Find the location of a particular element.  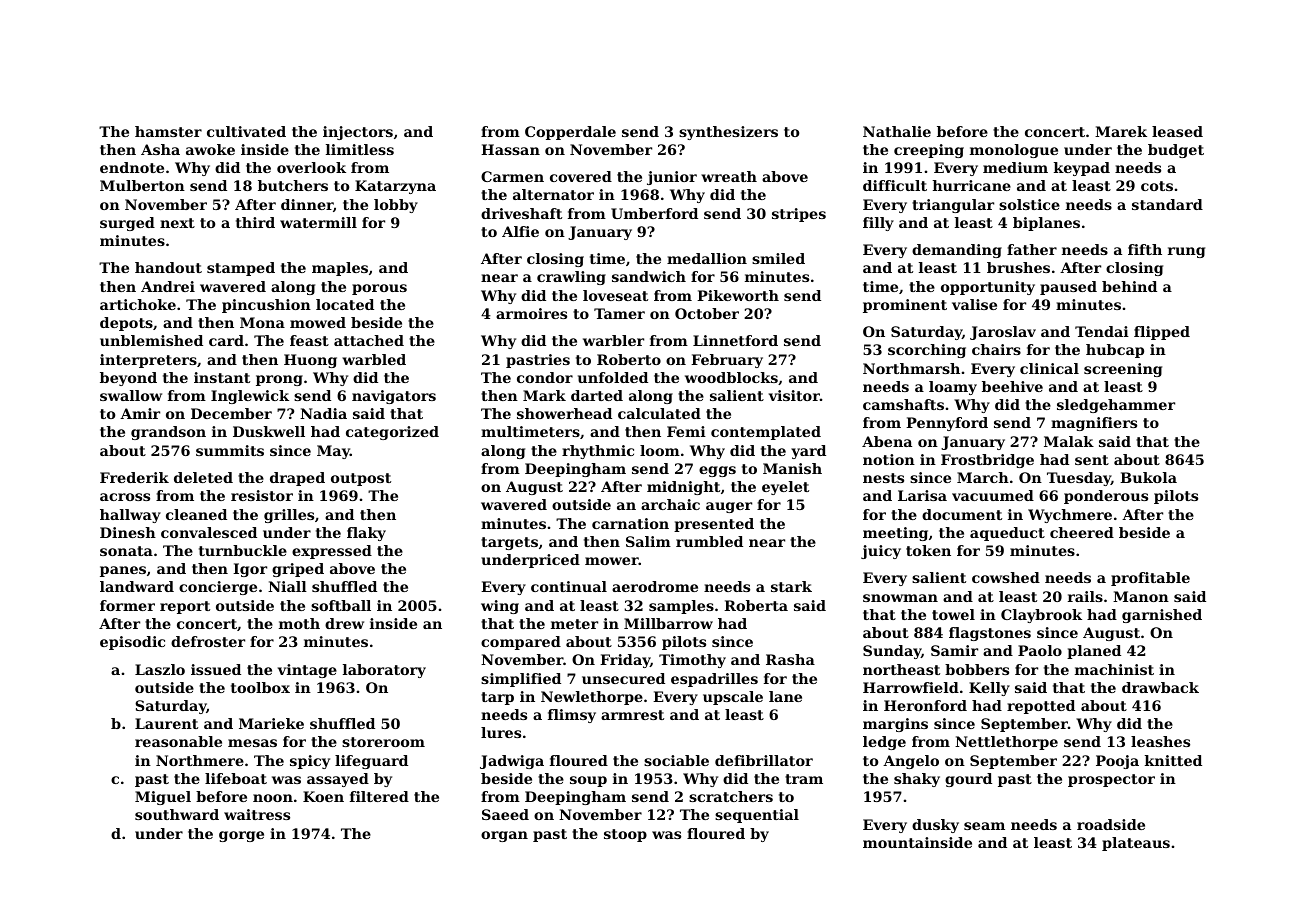

stripes is located at coordinates (799, 215).
